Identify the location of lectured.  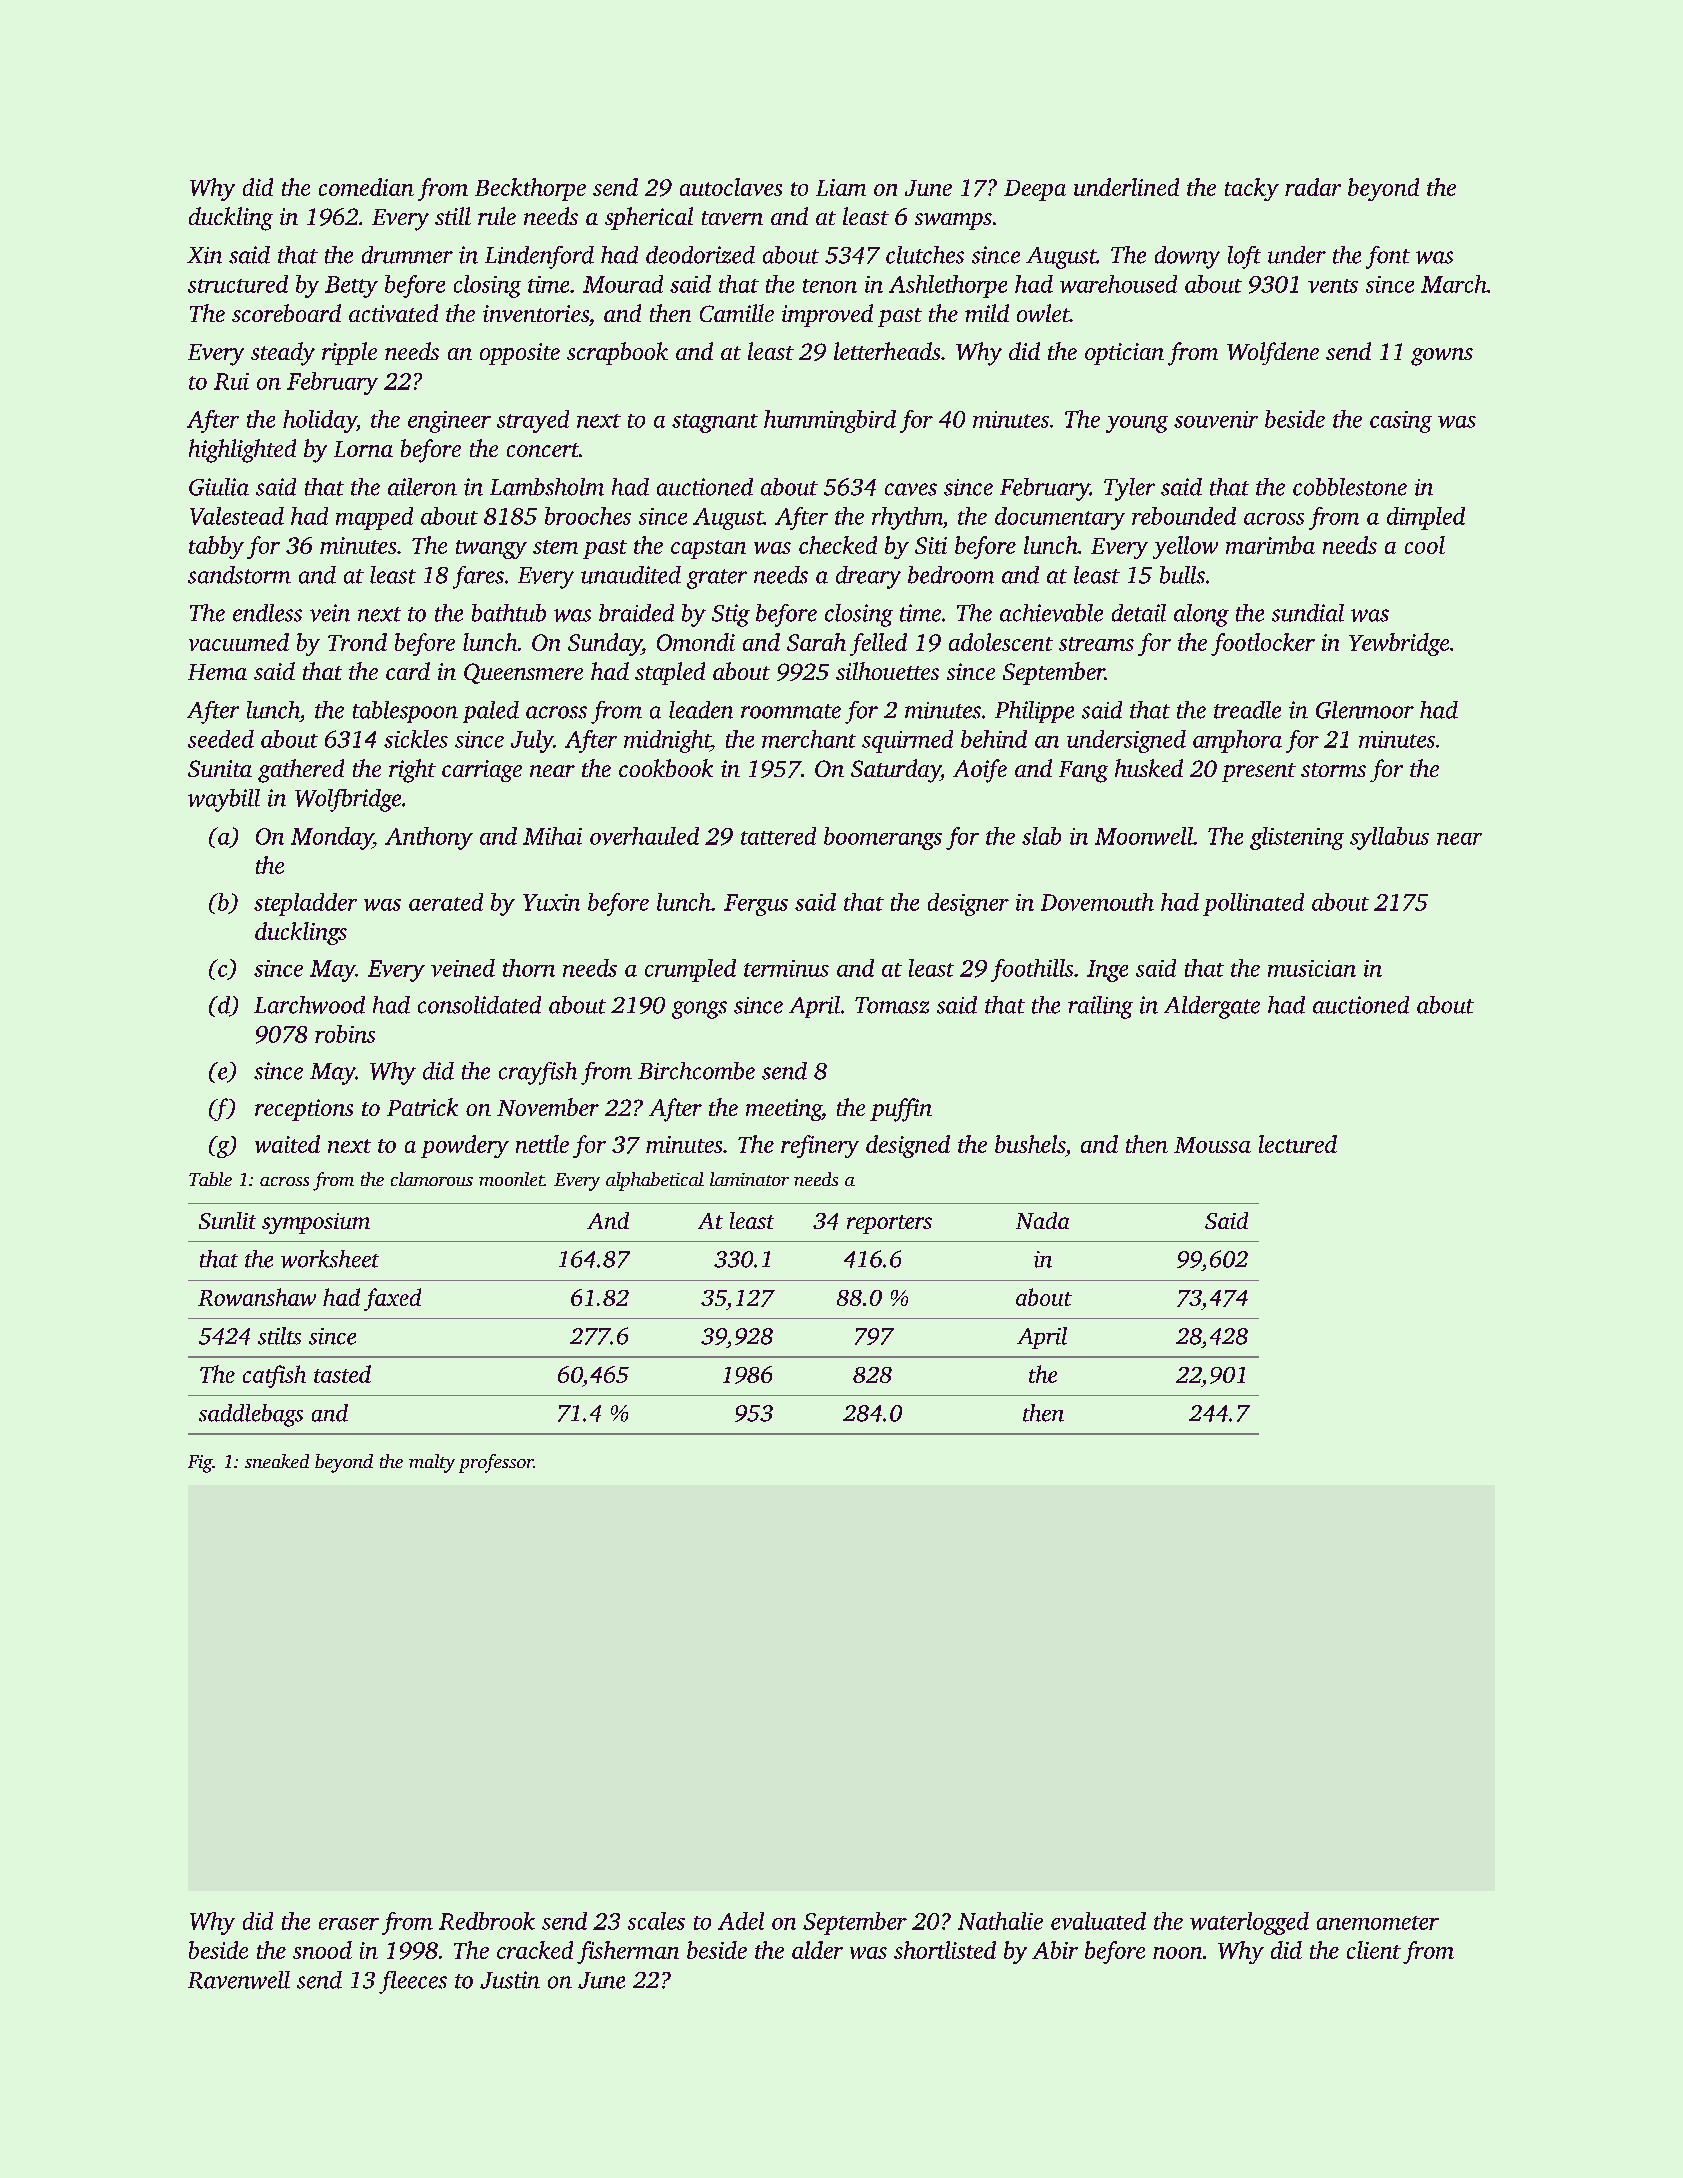
(1298, 1144).
